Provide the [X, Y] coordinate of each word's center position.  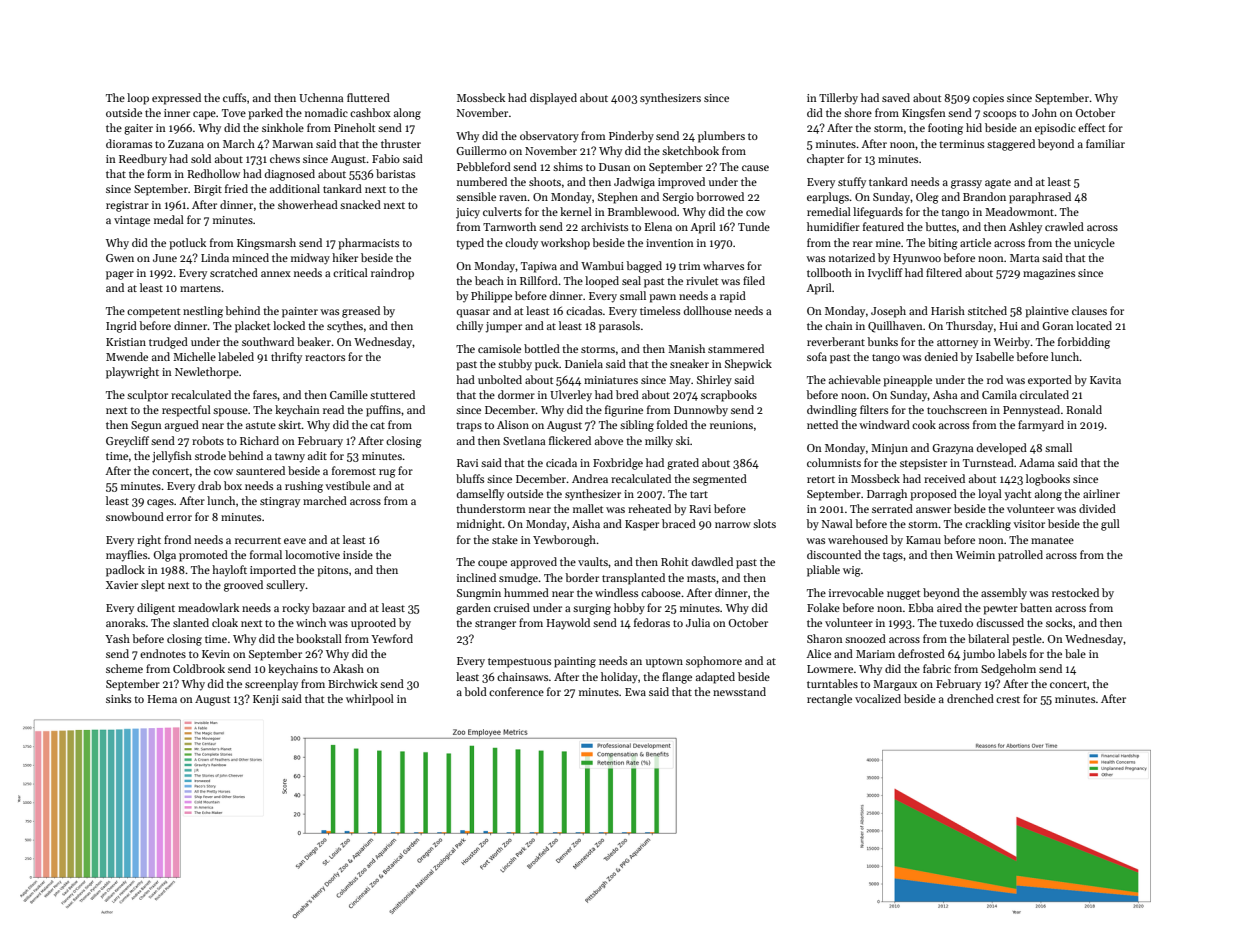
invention [670, 243]
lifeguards [878, 213]
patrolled [1020, 556]
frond [177, 539]
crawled [1064, 226]
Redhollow [213, 173]
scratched [234, 272]
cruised [512, 607]
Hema [162, 699]
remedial [829, 211]
